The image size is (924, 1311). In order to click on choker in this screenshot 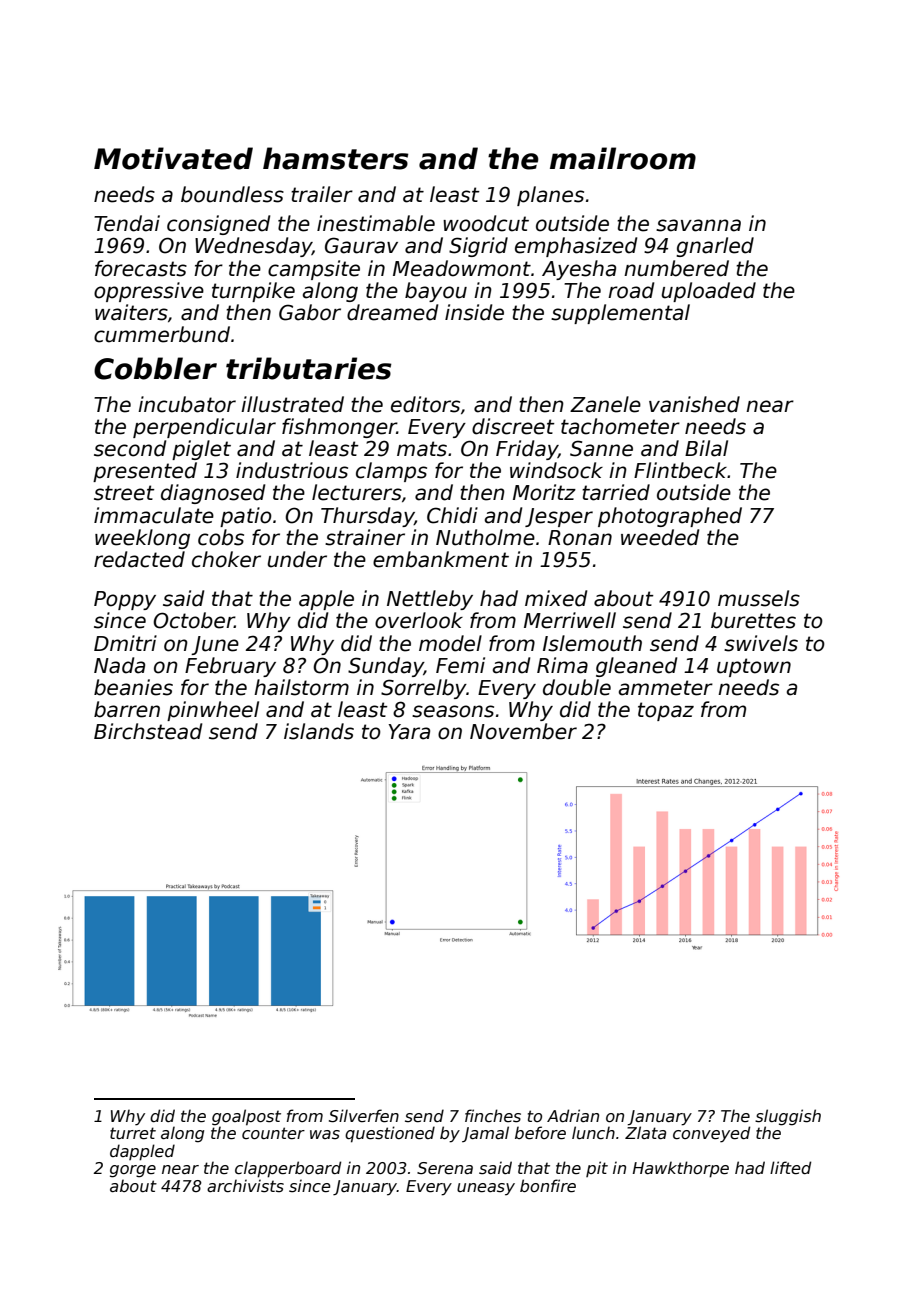, I will do `click(226, 559)`.
